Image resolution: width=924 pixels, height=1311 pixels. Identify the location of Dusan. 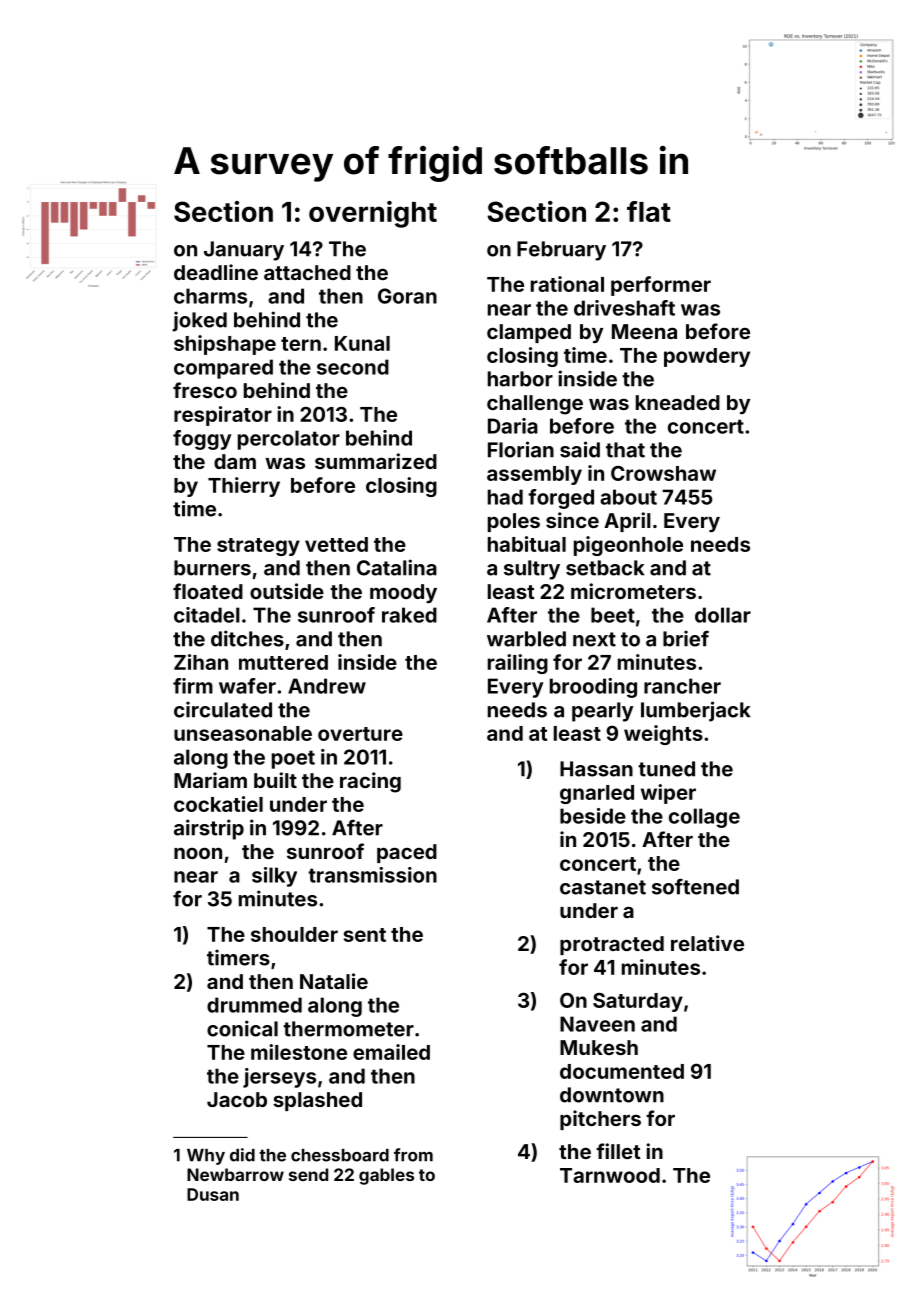
(213, 1194).
